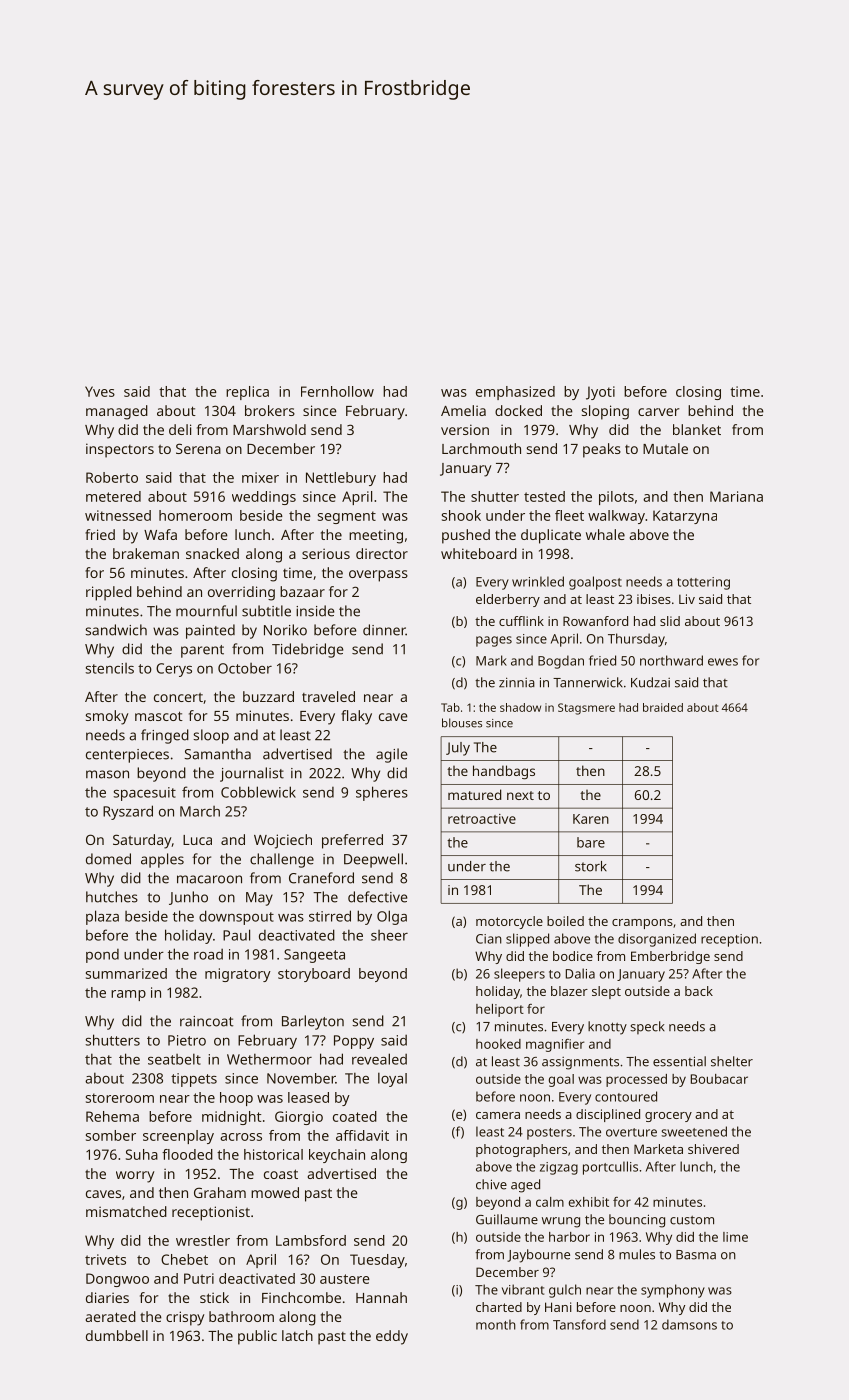 Image resolution: width=849 pixels, height=1400 pixels. I want to click on Jyoti, so click(600, 393).
